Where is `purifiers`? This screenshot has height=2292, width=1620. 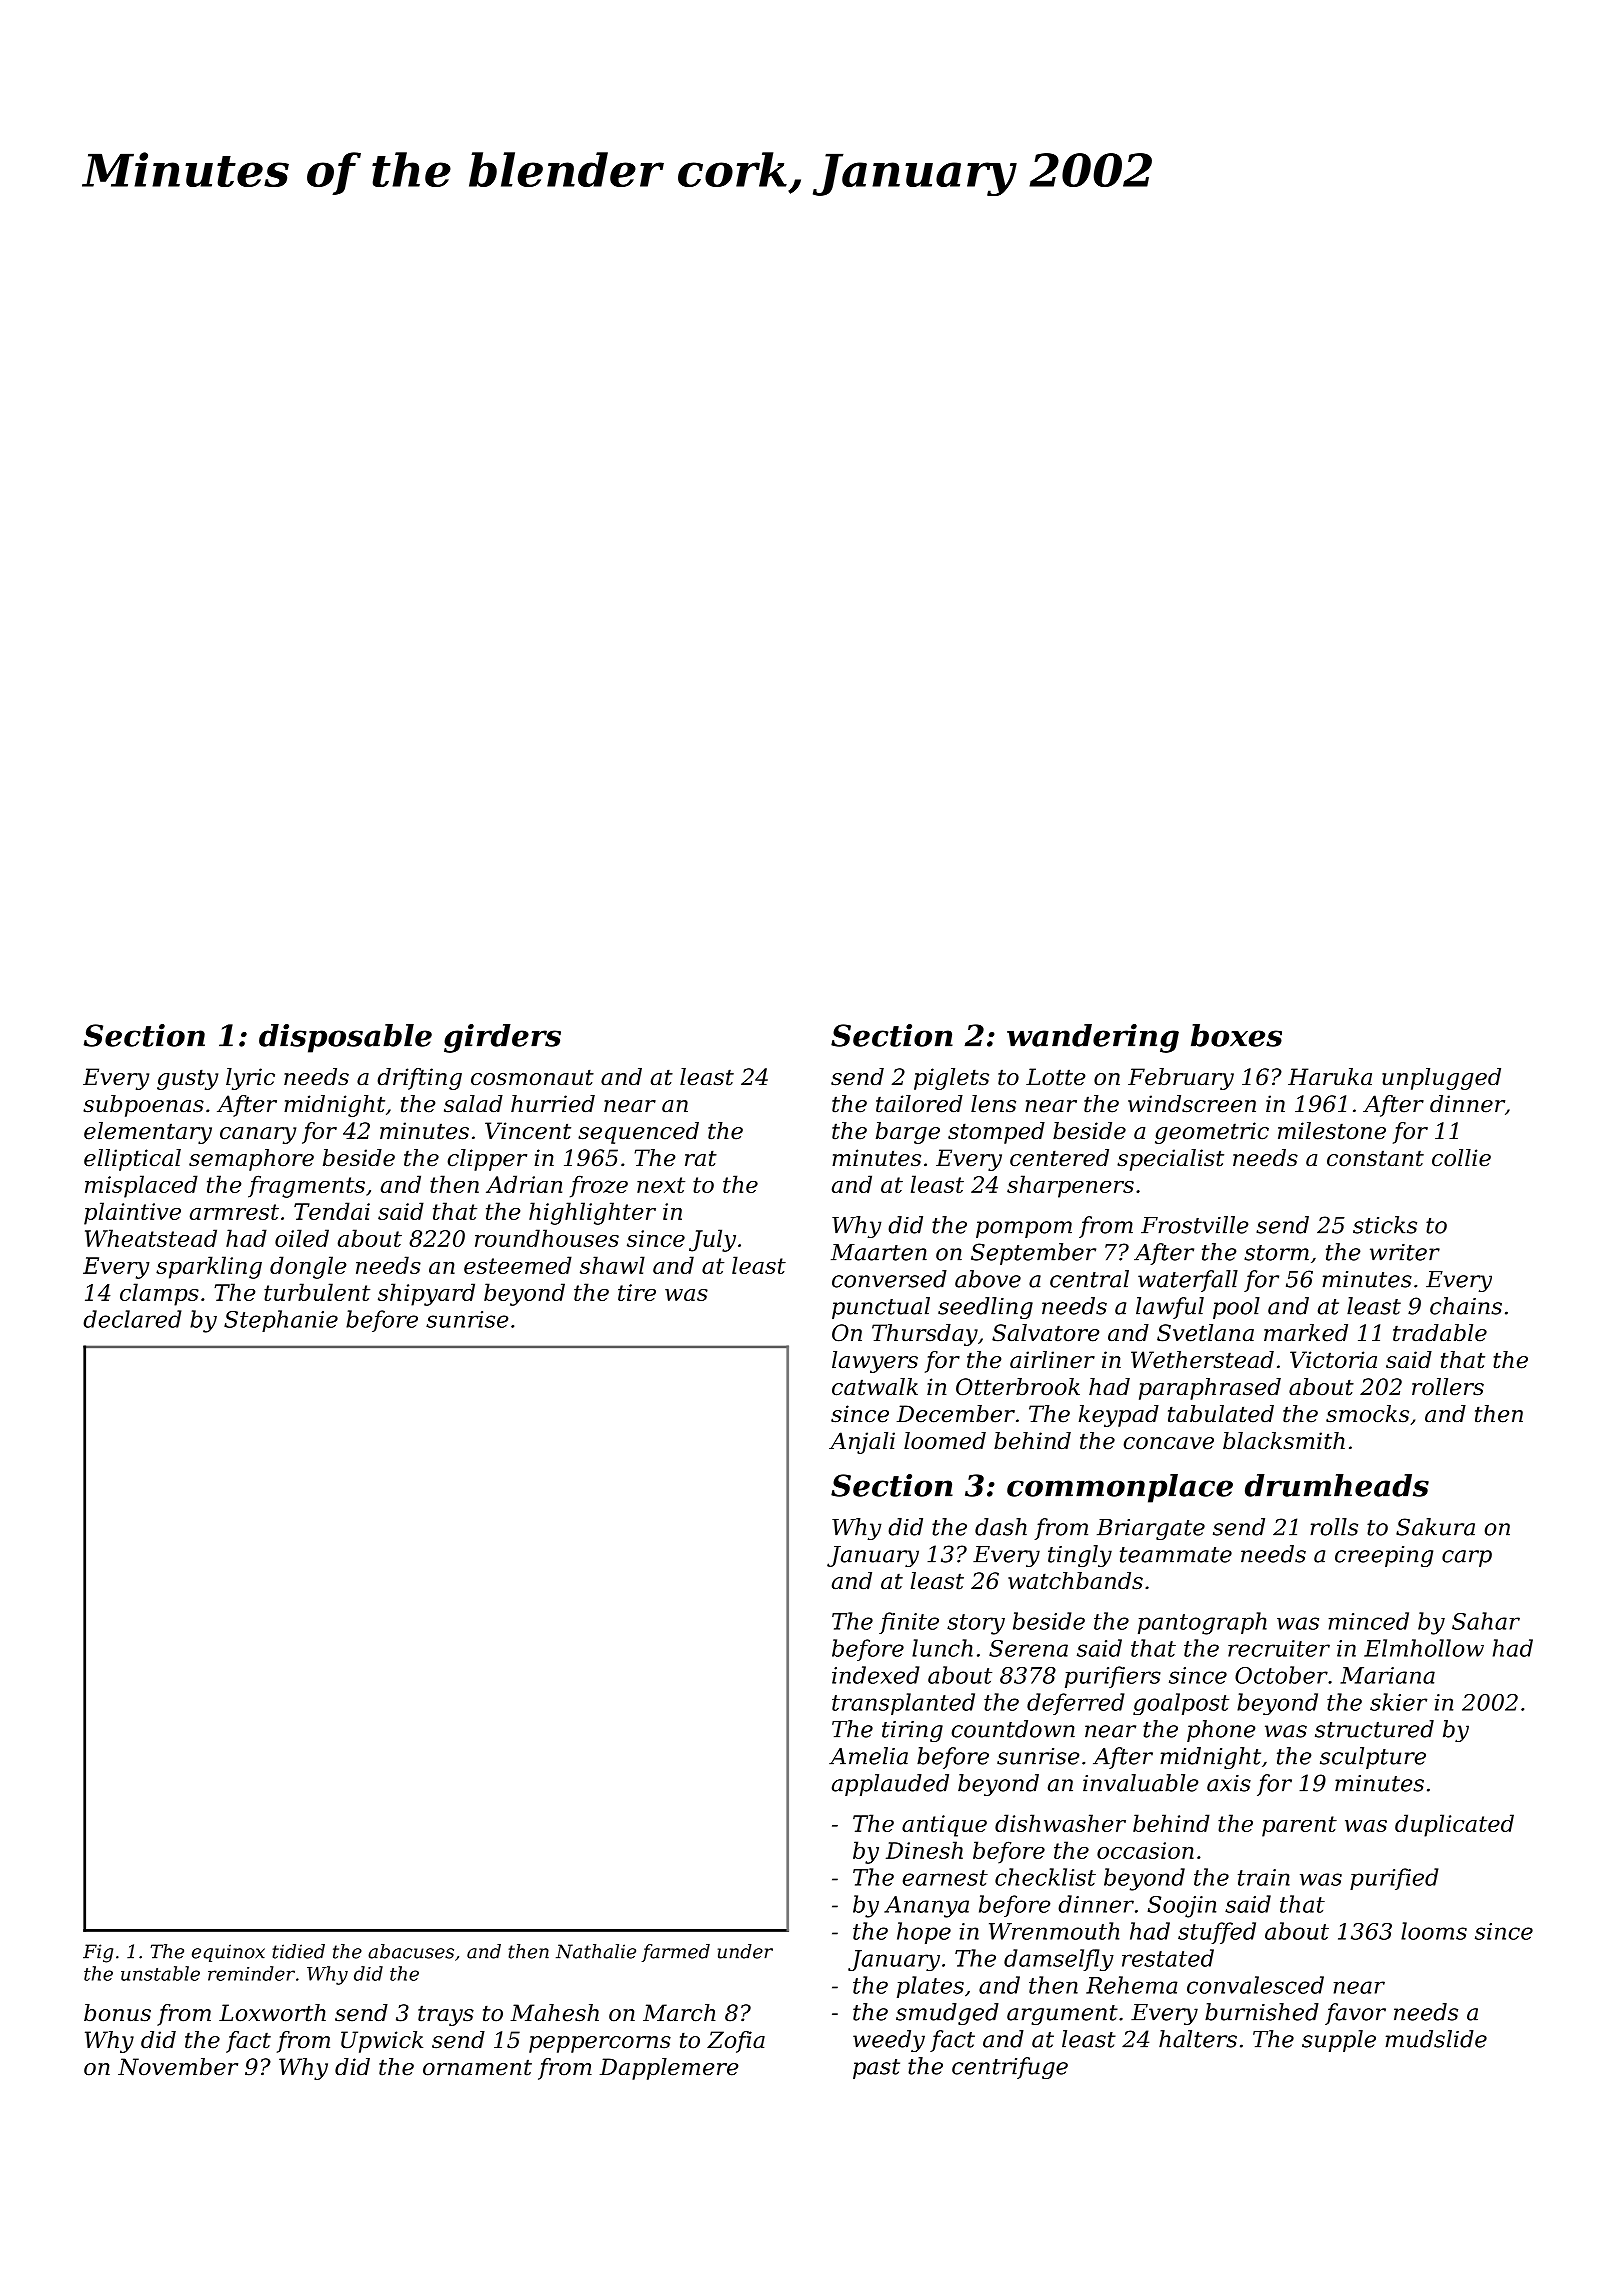 purifiers is located at coordinates (1113, 1677).
